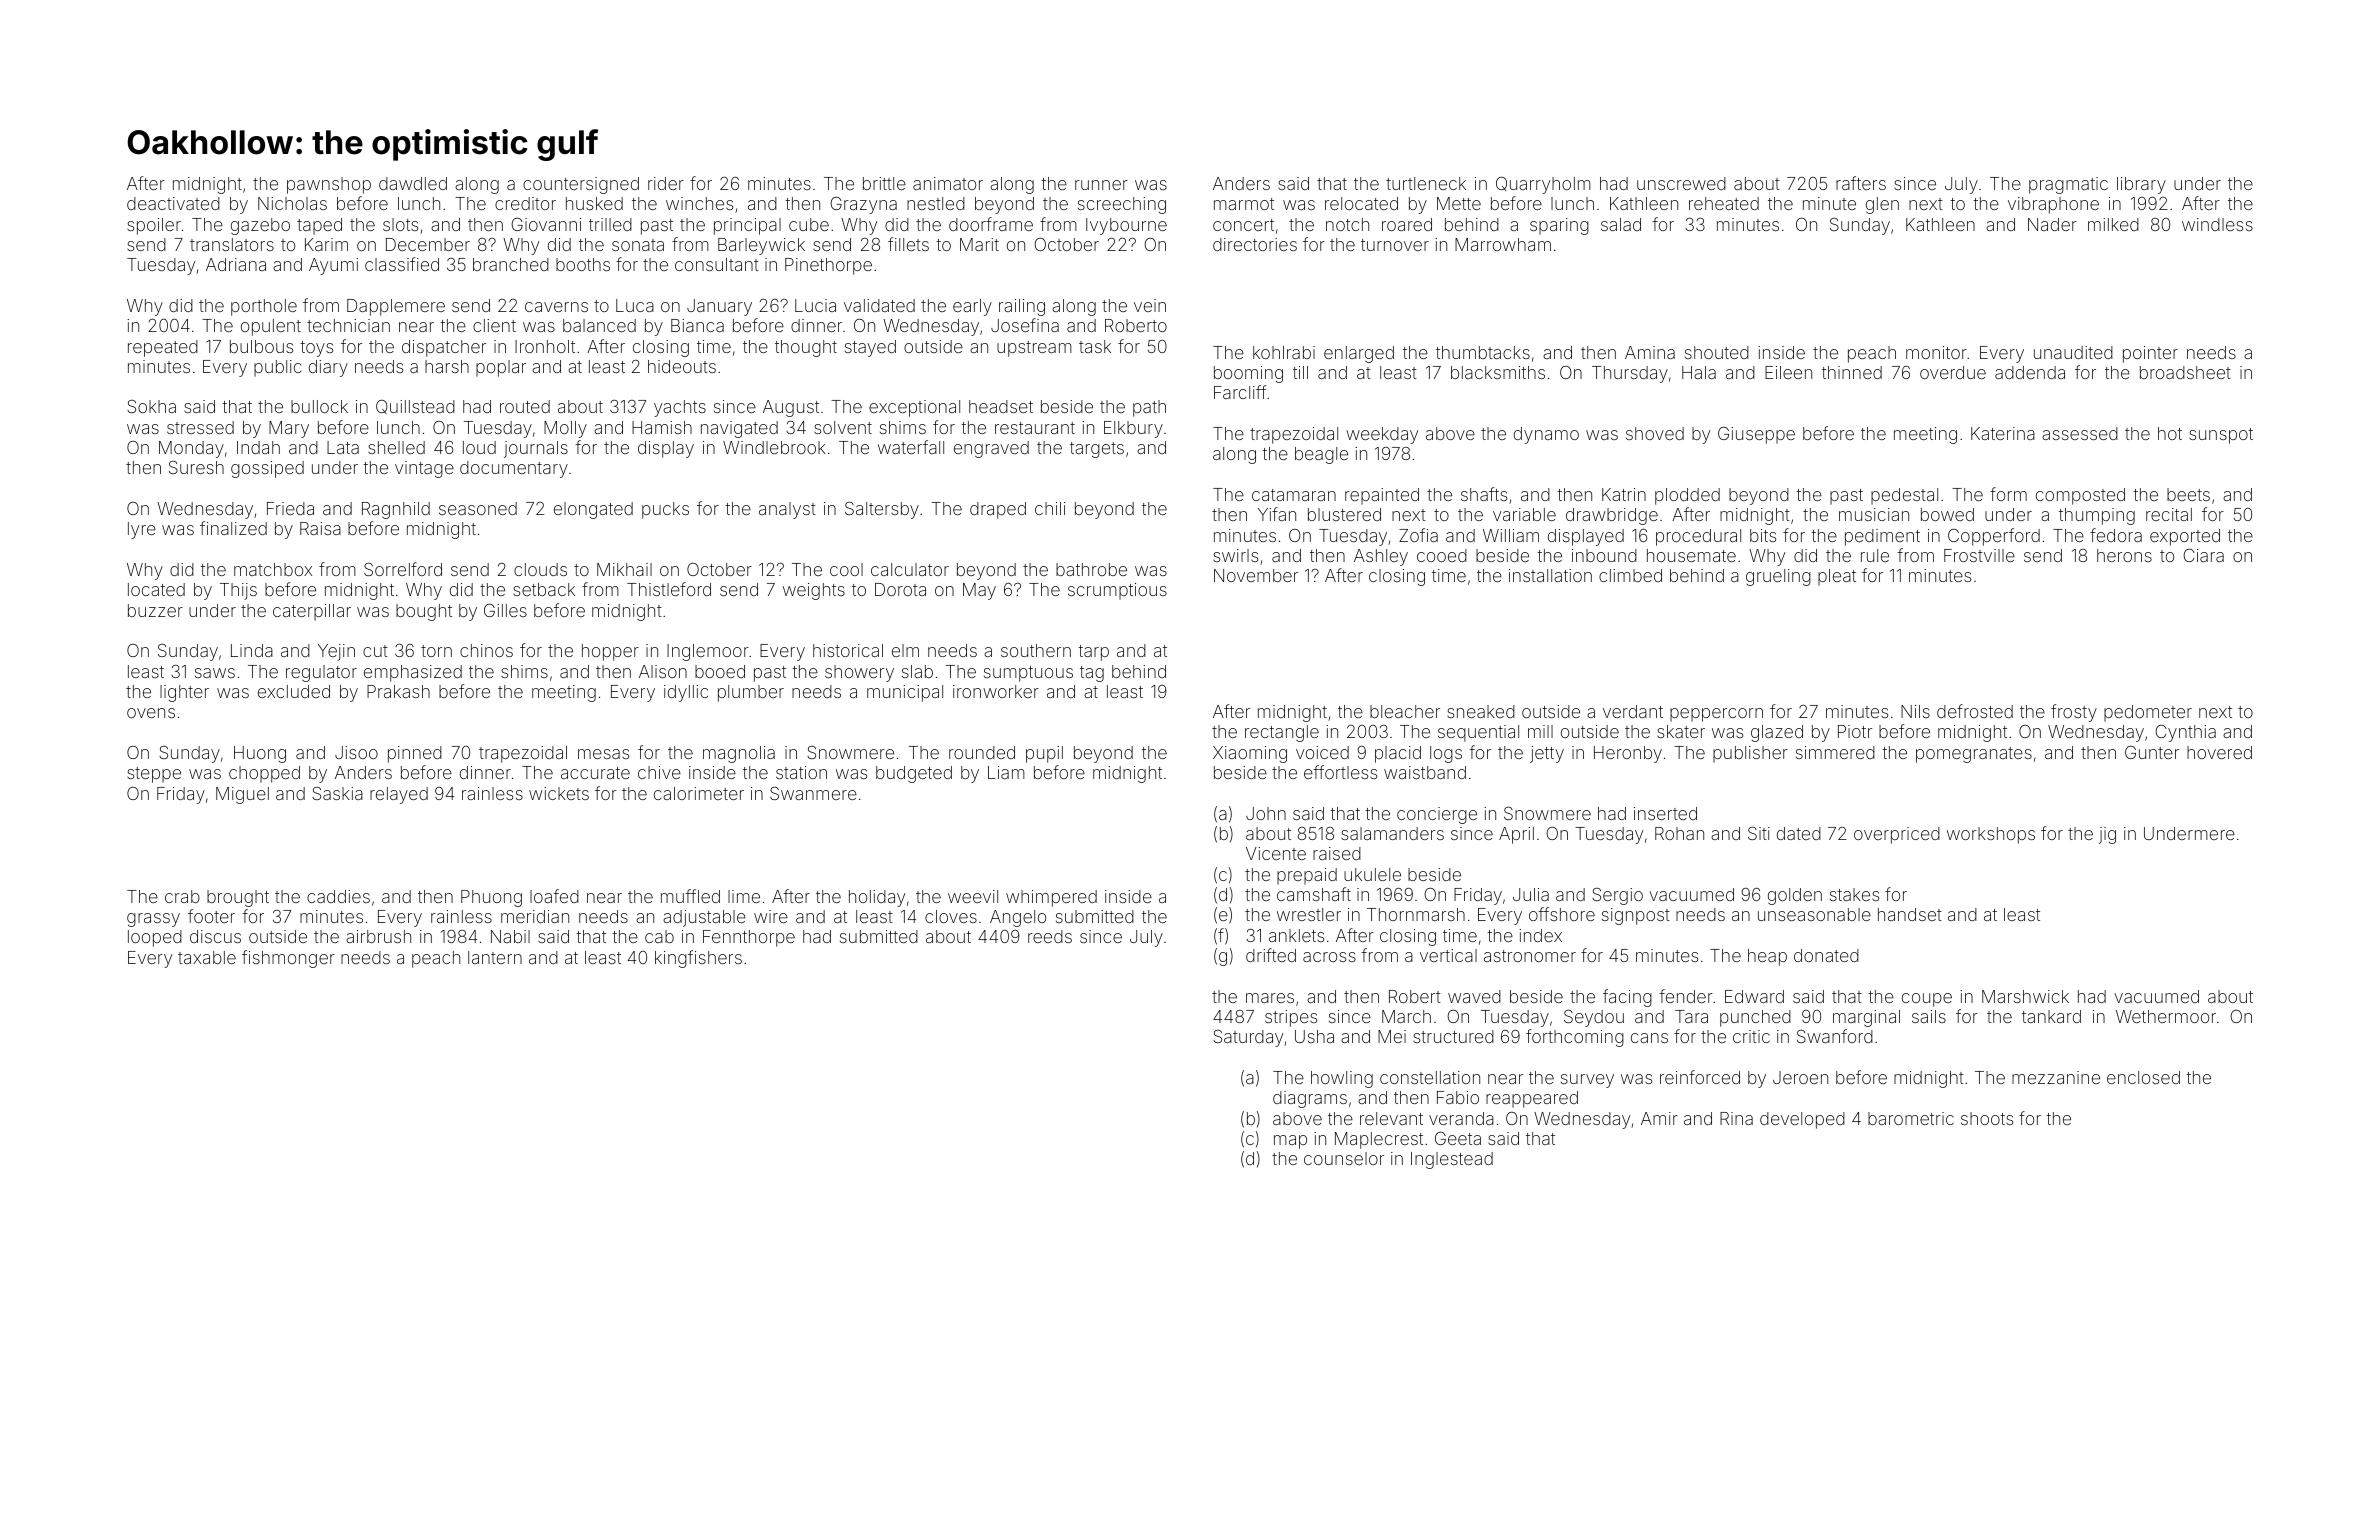 This document has height=1540, width=2380. Describe the element at coordinates (1453, 1036) in the document. I see `structured` at that location.
